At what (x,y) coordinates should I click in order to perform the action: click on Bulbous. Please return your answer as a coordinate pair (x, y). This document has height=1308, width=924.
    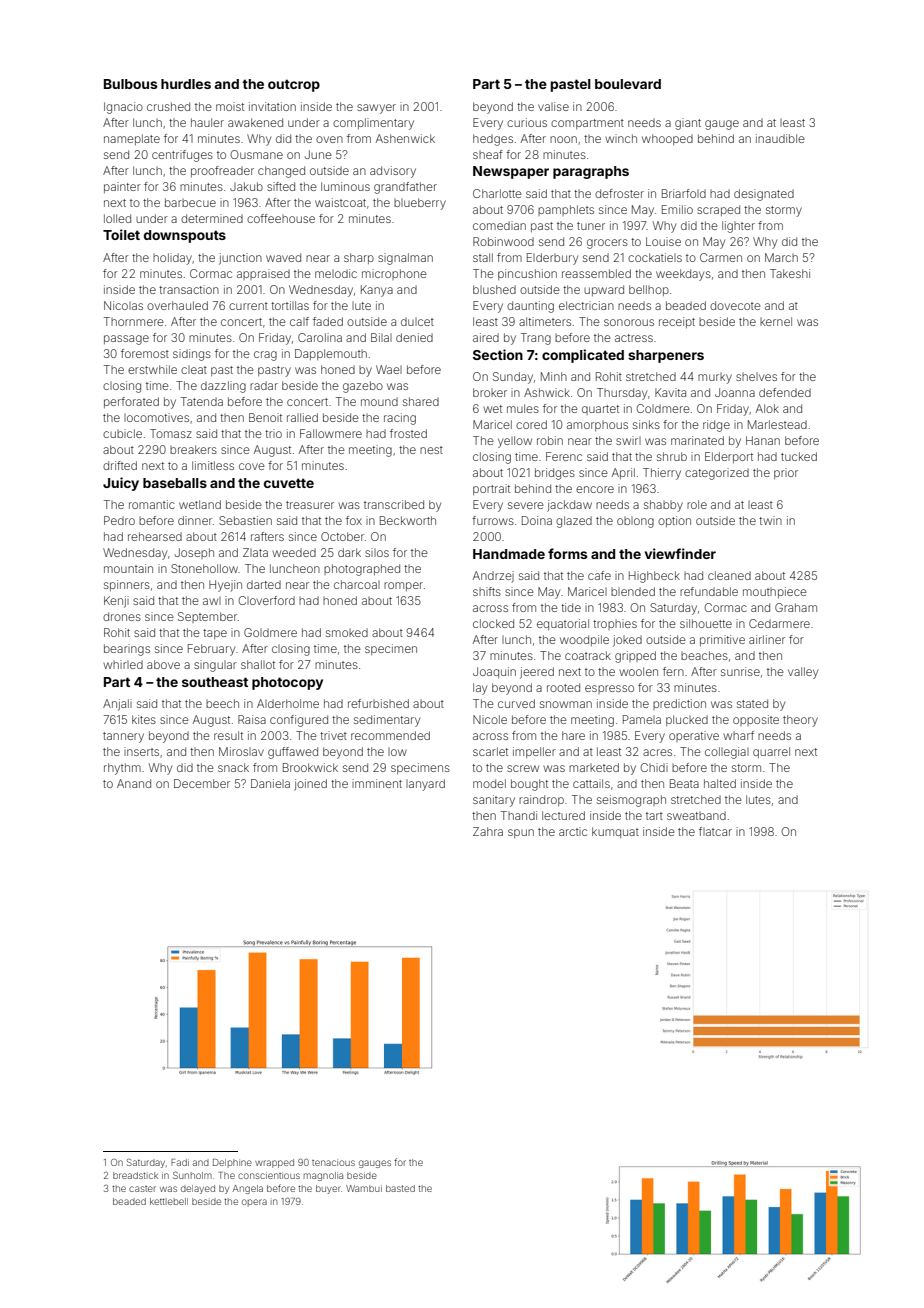
    Looking at the image, I should click on (130, 84).
